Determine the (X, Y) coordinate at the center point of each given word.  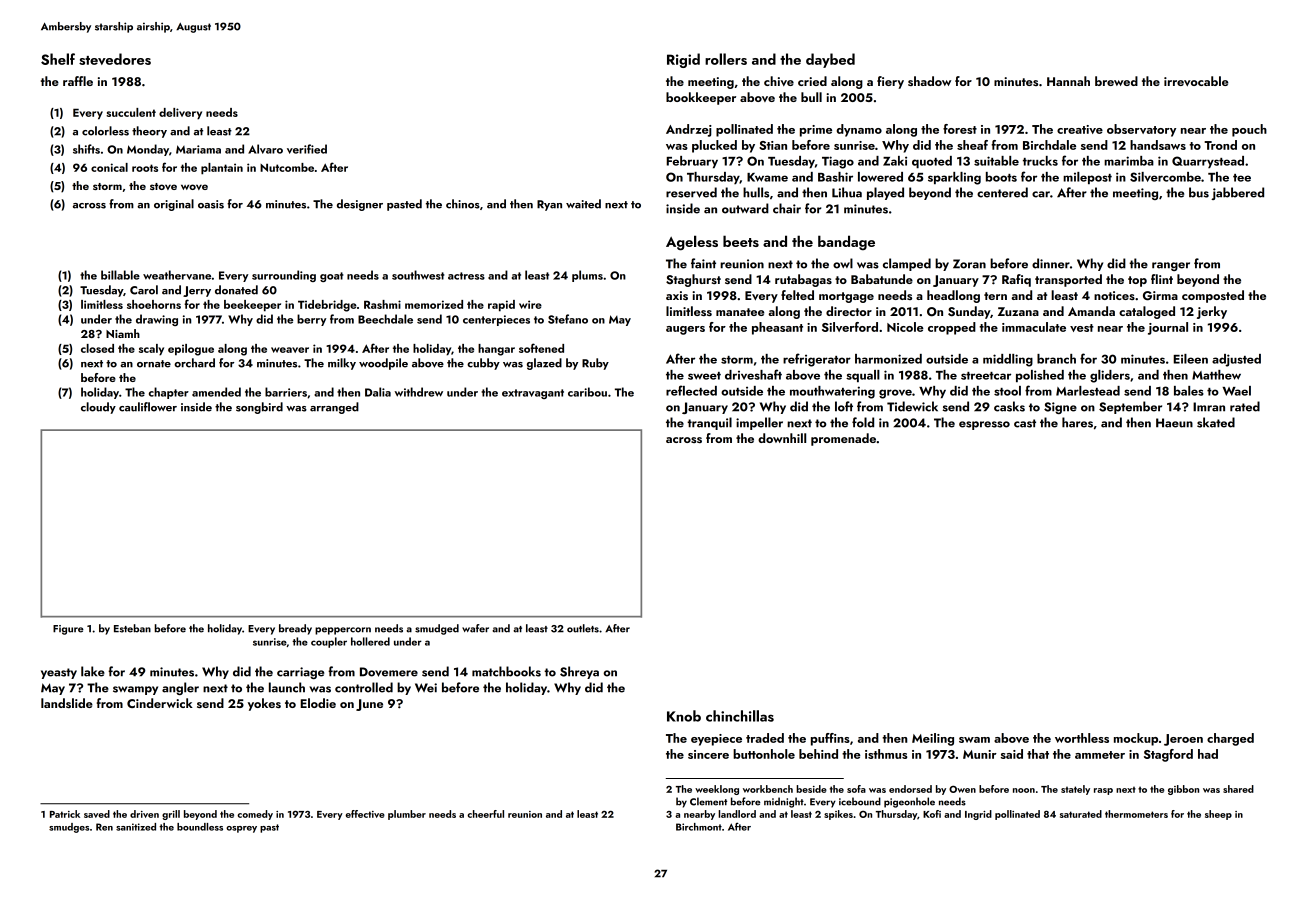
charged (1230, 739)
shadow (929, 81)
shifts (86, 149)
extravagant (533, 394)
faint (703, 263)
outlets (583, 628)
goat (332, 277)
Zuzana (1018, 311)
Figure (68, 630)
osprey (241, 829)
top (1137, 281)
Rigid (683, 60)
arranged (334, 408)
